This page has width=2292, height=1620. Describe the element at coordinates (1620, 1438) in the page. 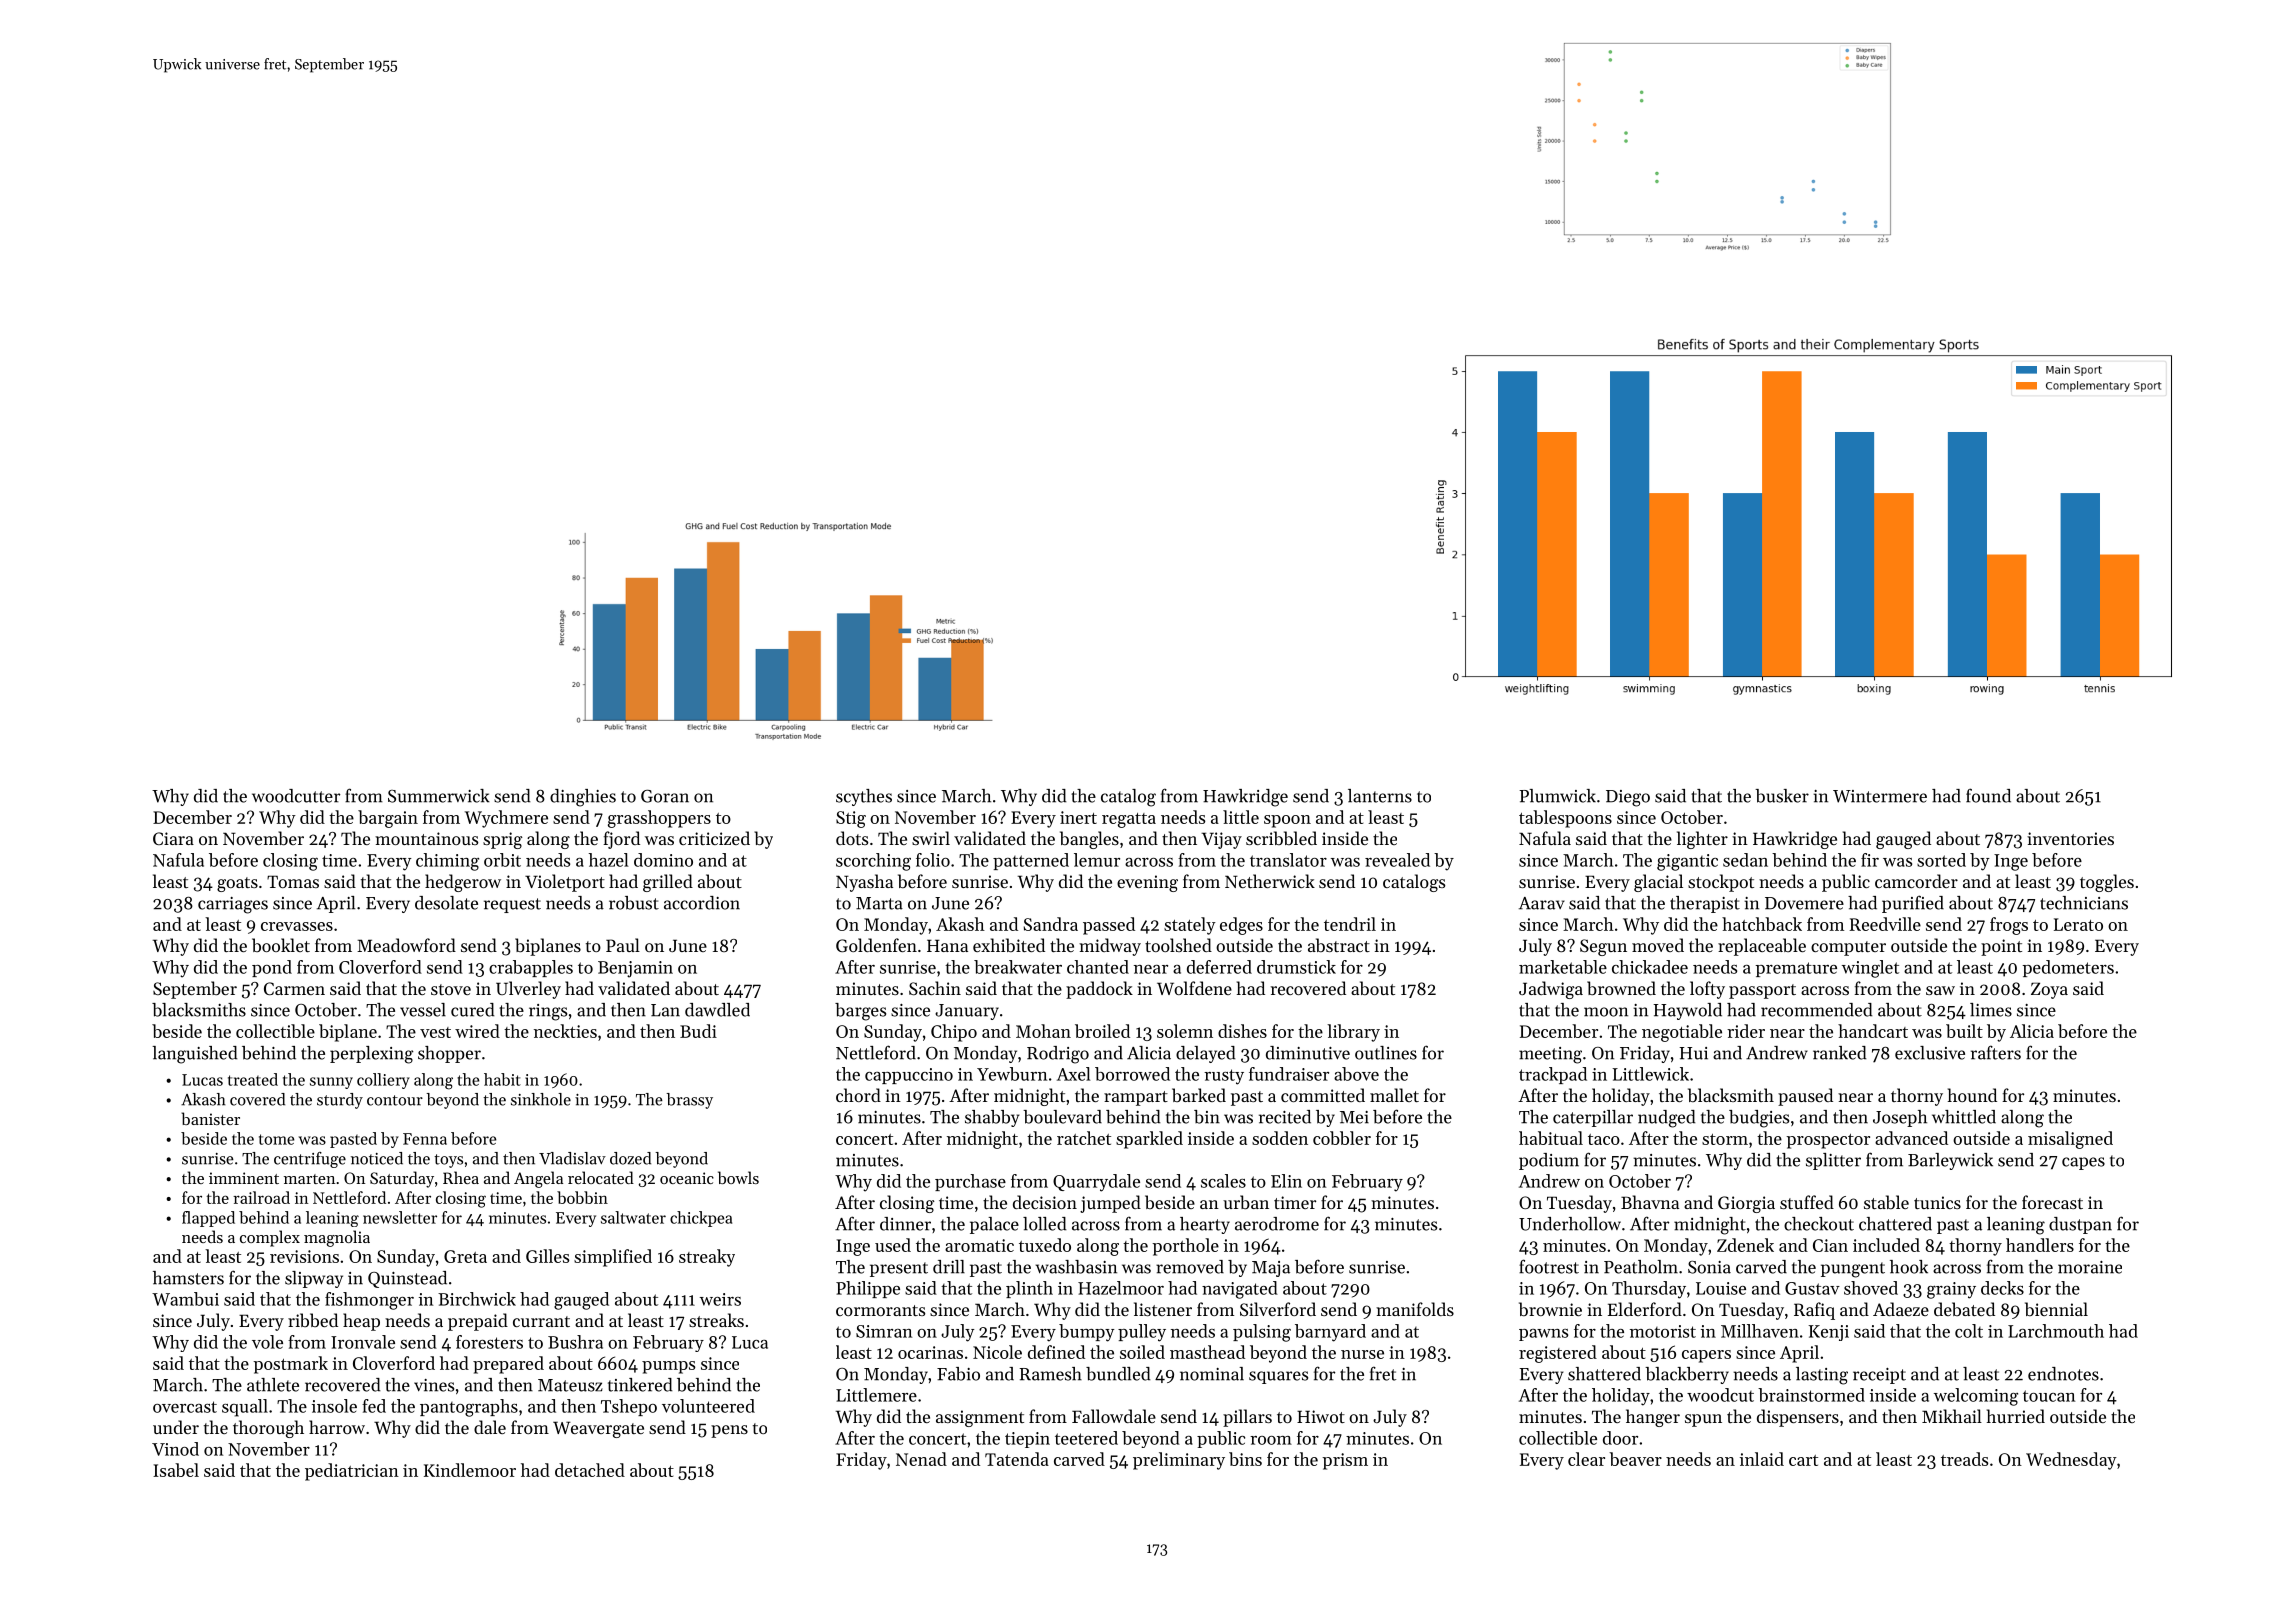

I see `door` at that location.
